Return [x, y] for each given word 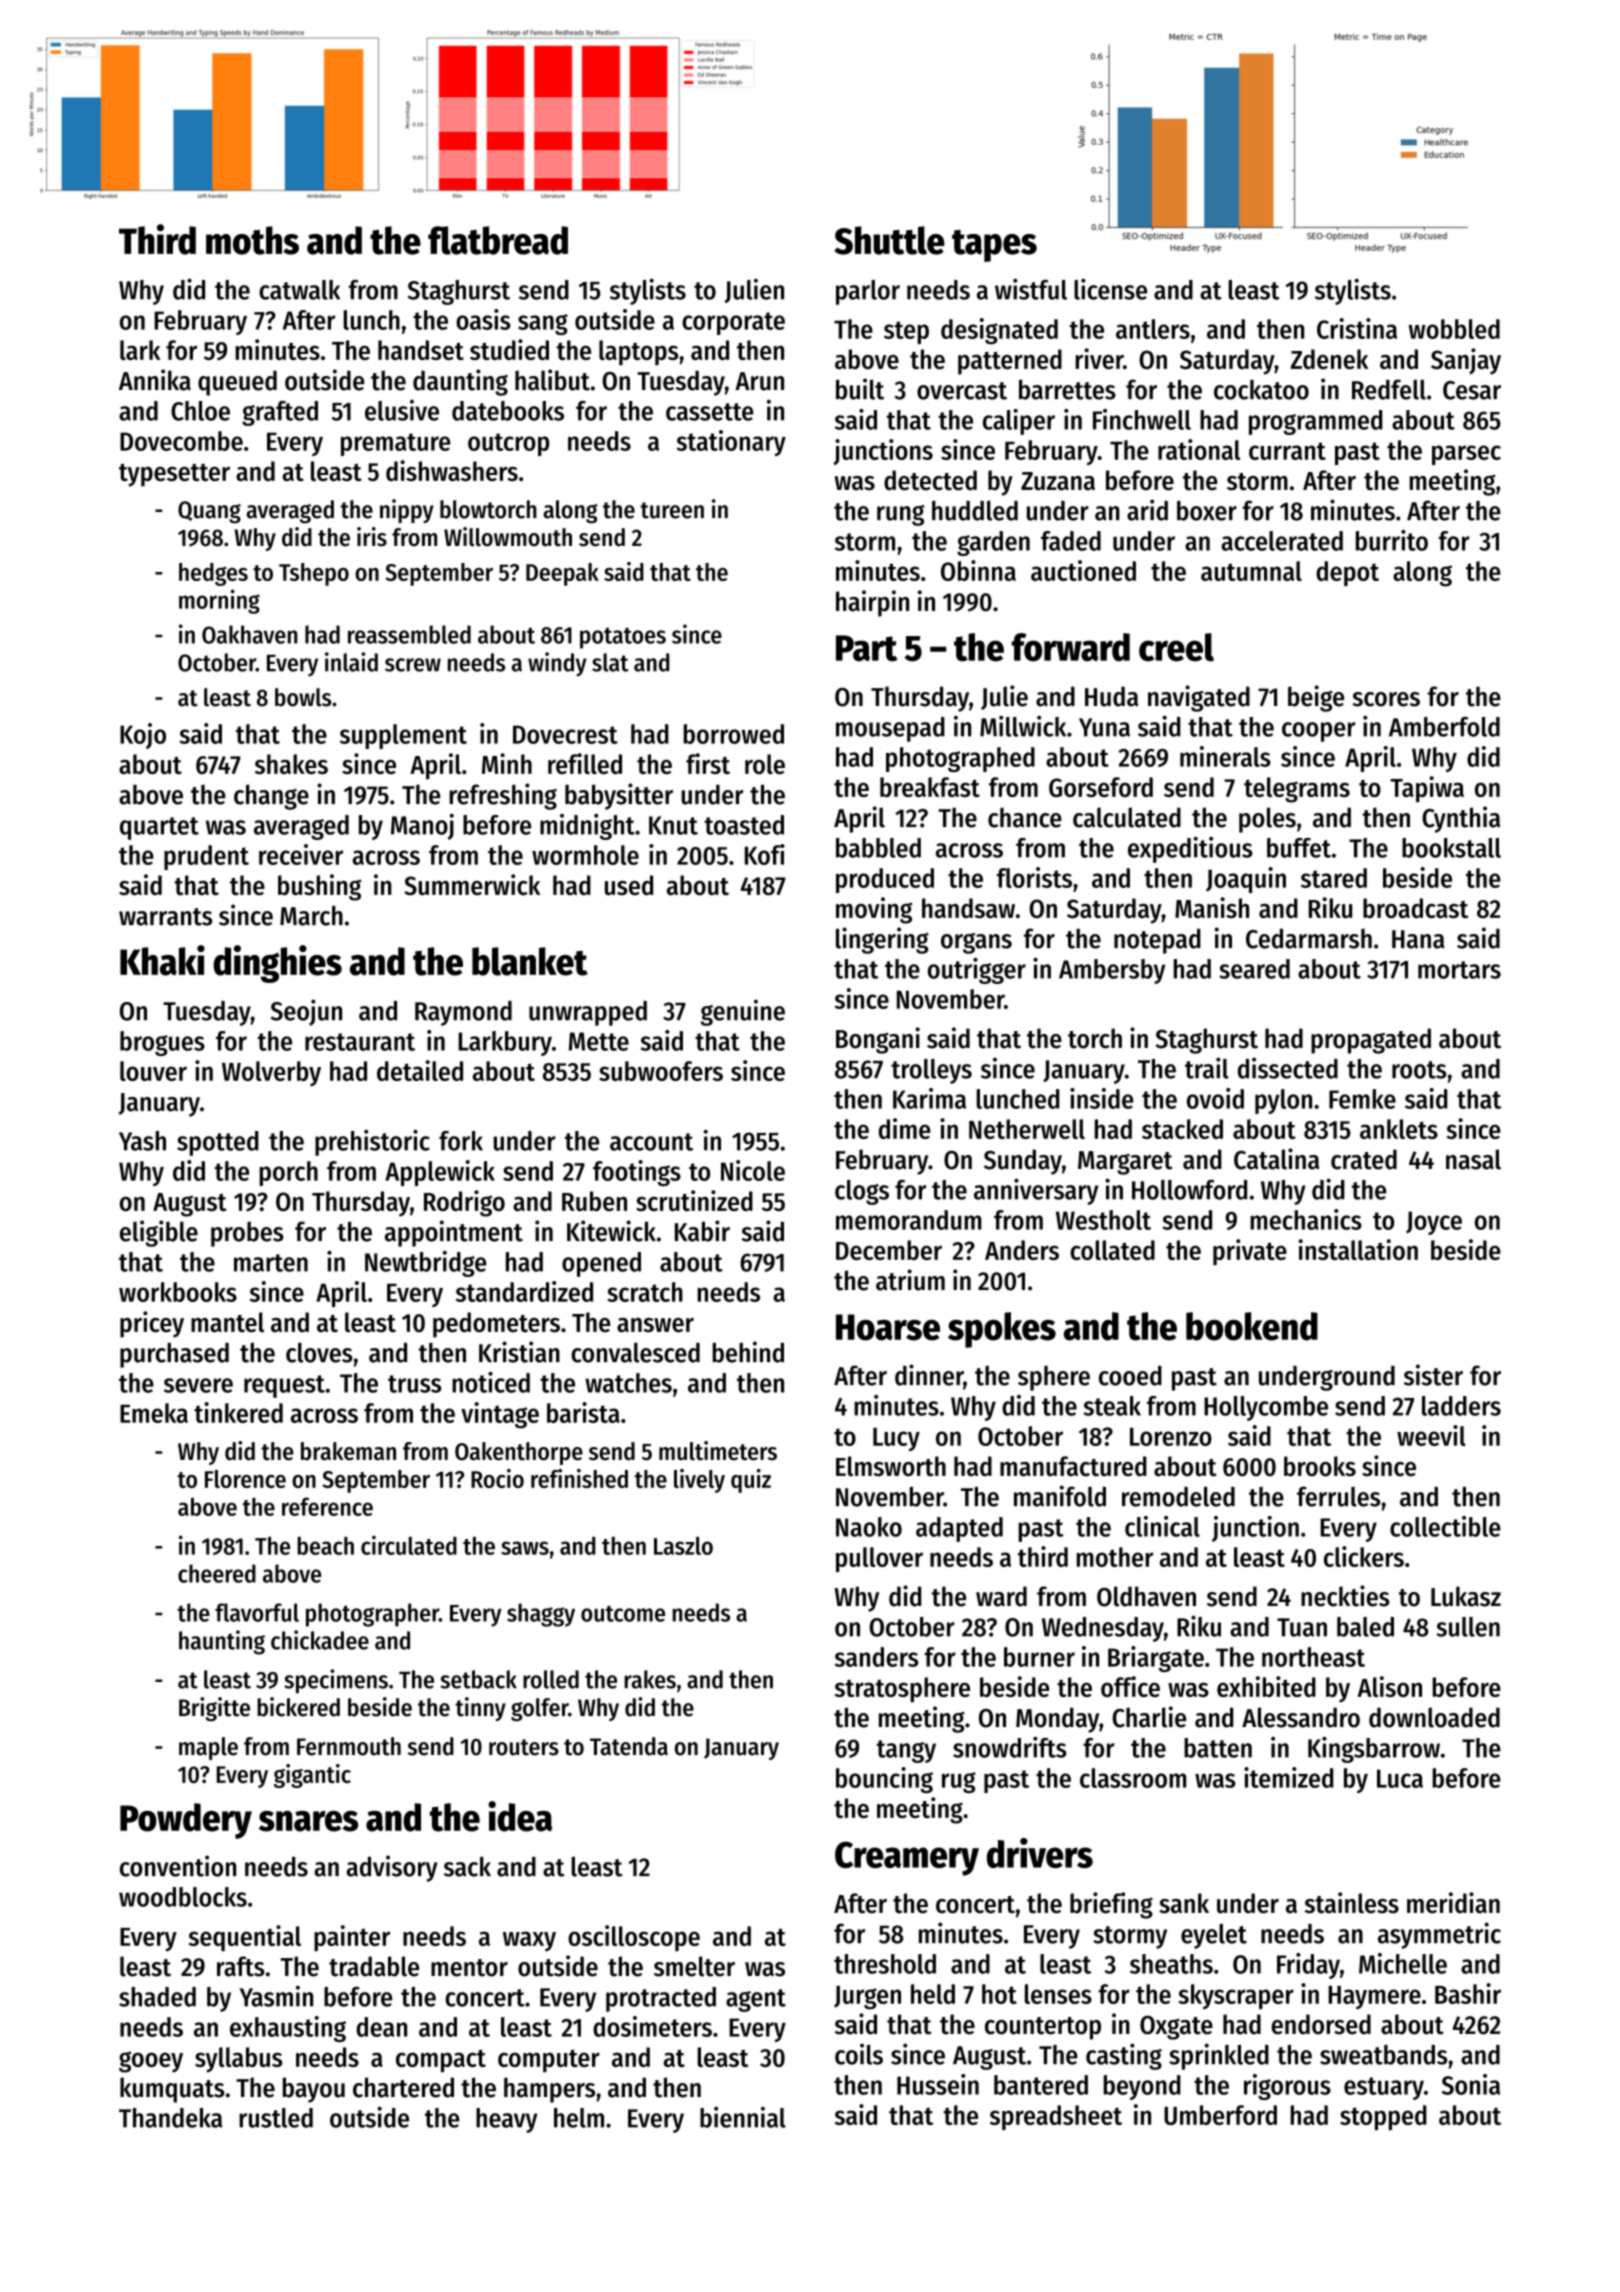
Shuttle [889, 240]
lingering [882, 940]
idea [520, 1816]
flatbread [498, 240]
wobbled [1454, 329]
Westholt [1103, 1220]
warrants [165, 917]
